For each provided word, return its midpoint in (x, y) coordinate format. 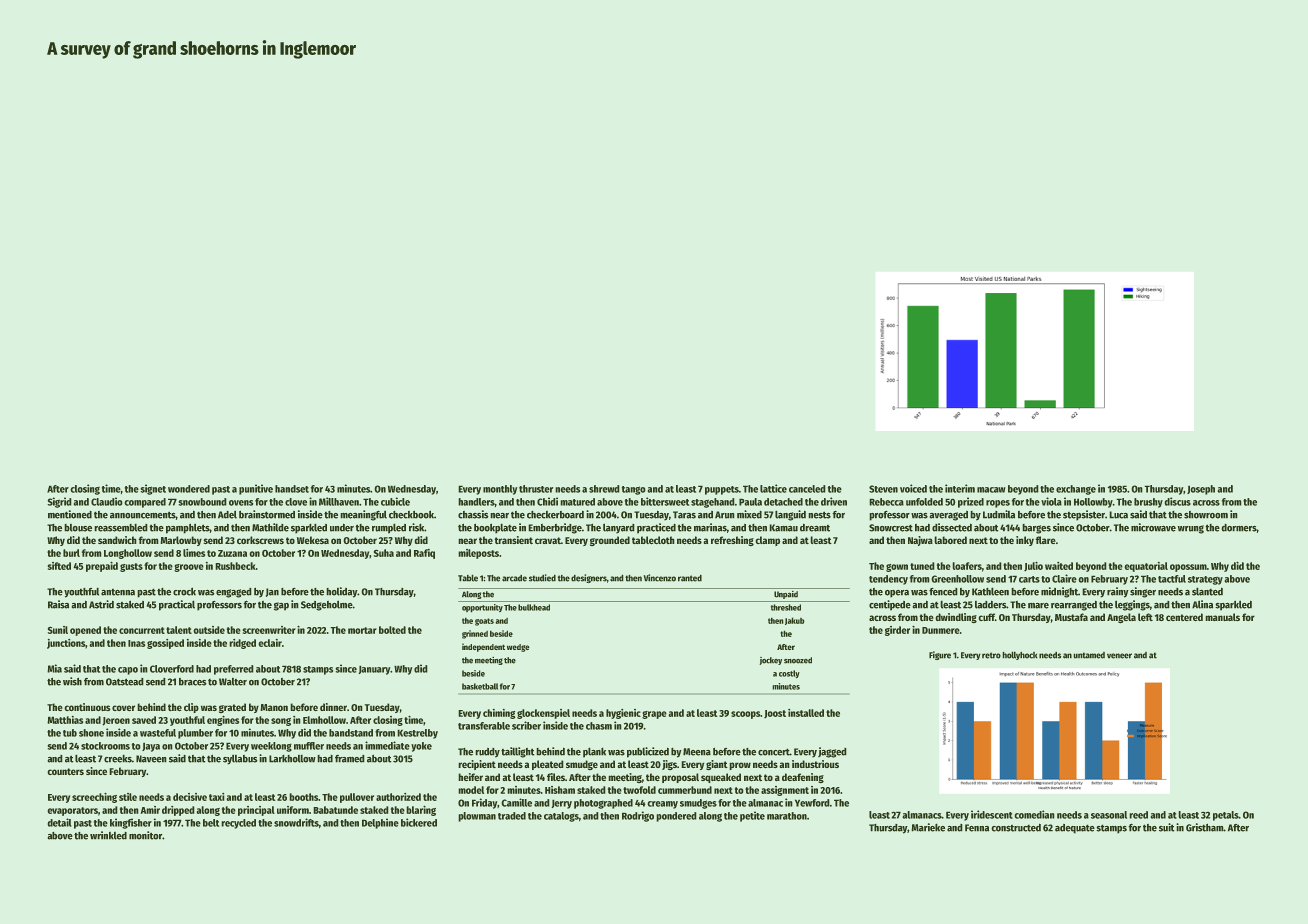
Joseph (1201, 490)
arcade (514, 578)
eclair (270, 643)
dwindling (956, 618)
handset (292, 489)
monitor (145, 835)
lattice (773, 488)
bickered (419, 822)
